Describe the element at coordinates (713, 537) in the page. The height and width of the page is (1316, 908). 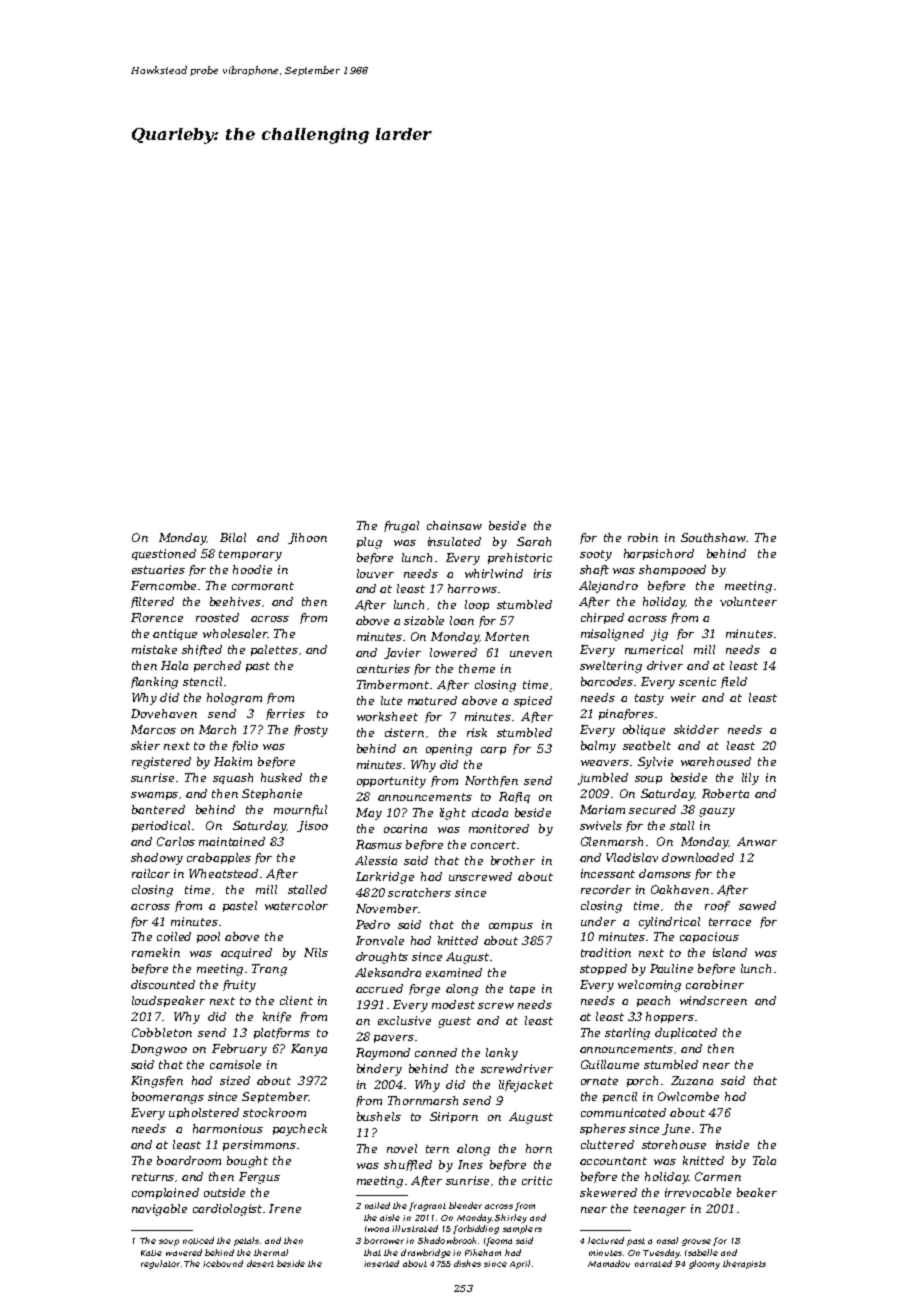
I see `Southshaw` at that location.
